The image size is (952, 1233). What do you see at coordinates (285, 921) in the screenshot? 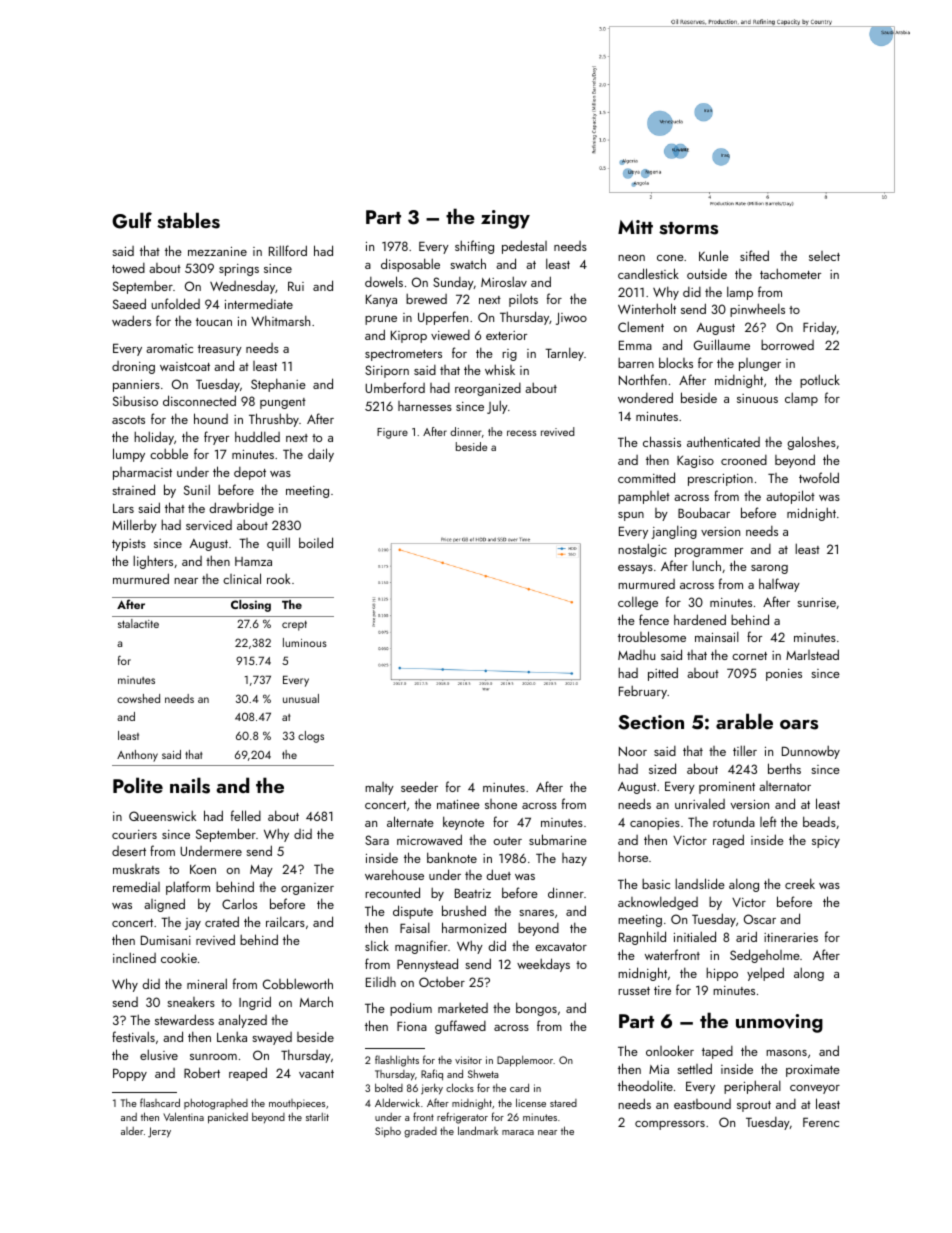
I see `railcars` at bounding box center [285, 921].
